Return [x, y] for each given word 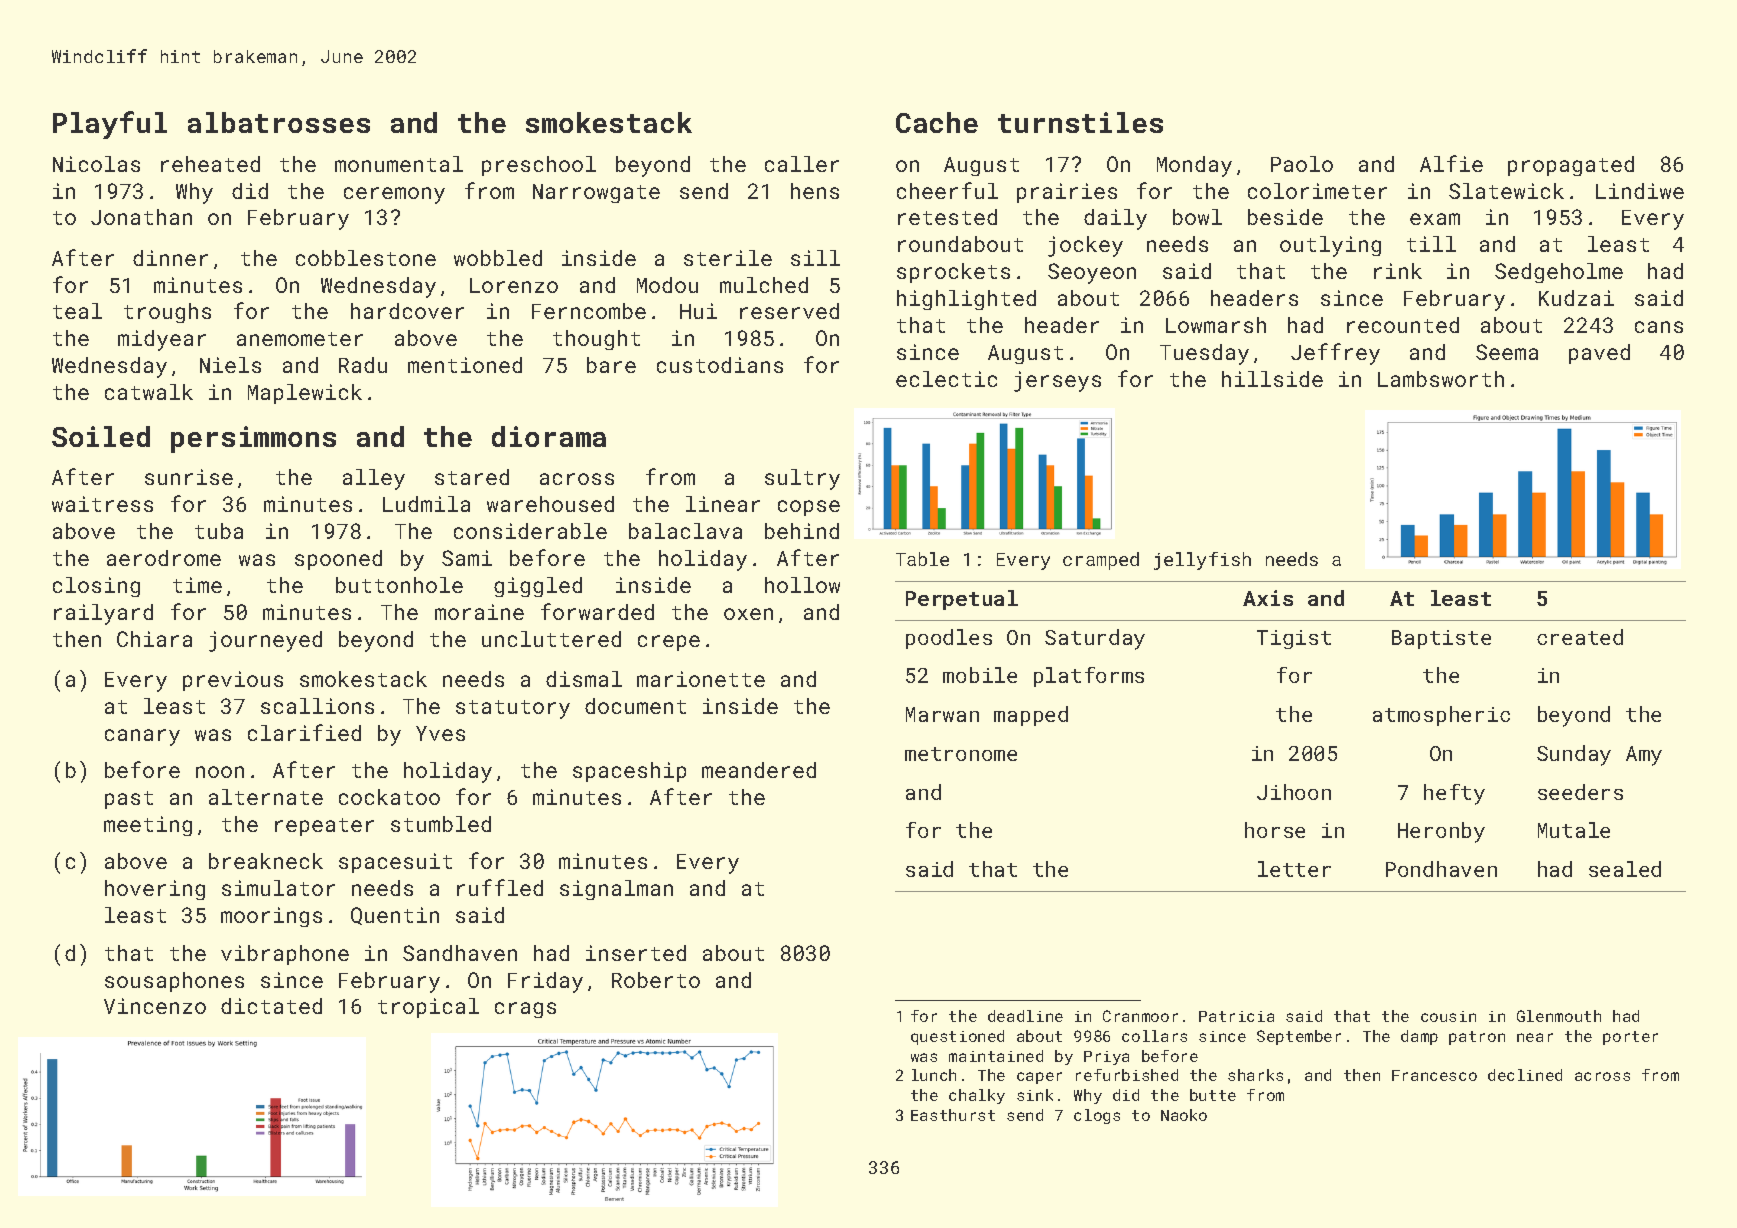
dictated [271, 1006]
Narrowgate [596, 193]
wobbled [498, 258]
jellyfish [1202, 561]
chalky [977, 1096]
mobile [980, 675]
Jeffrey [1335, 354]
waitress [102, 504]
